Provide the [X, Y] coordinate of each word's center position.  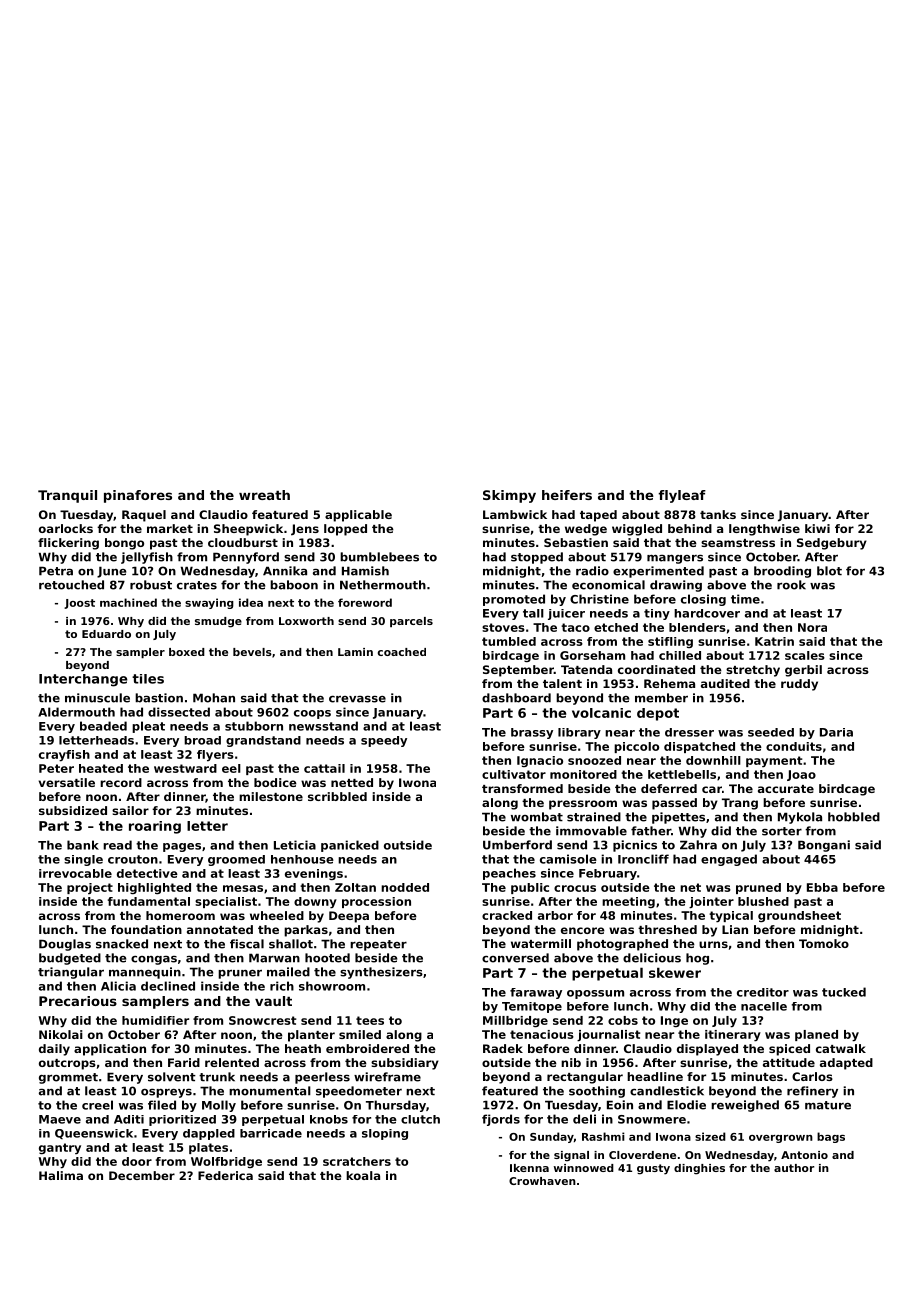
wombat [537, 817]
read [117, 845]
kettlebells [682, 774]
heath [303, 1048]
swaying [209, 603]
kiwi [817, 528]
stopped [537, 558]
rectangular [585, 1078]
